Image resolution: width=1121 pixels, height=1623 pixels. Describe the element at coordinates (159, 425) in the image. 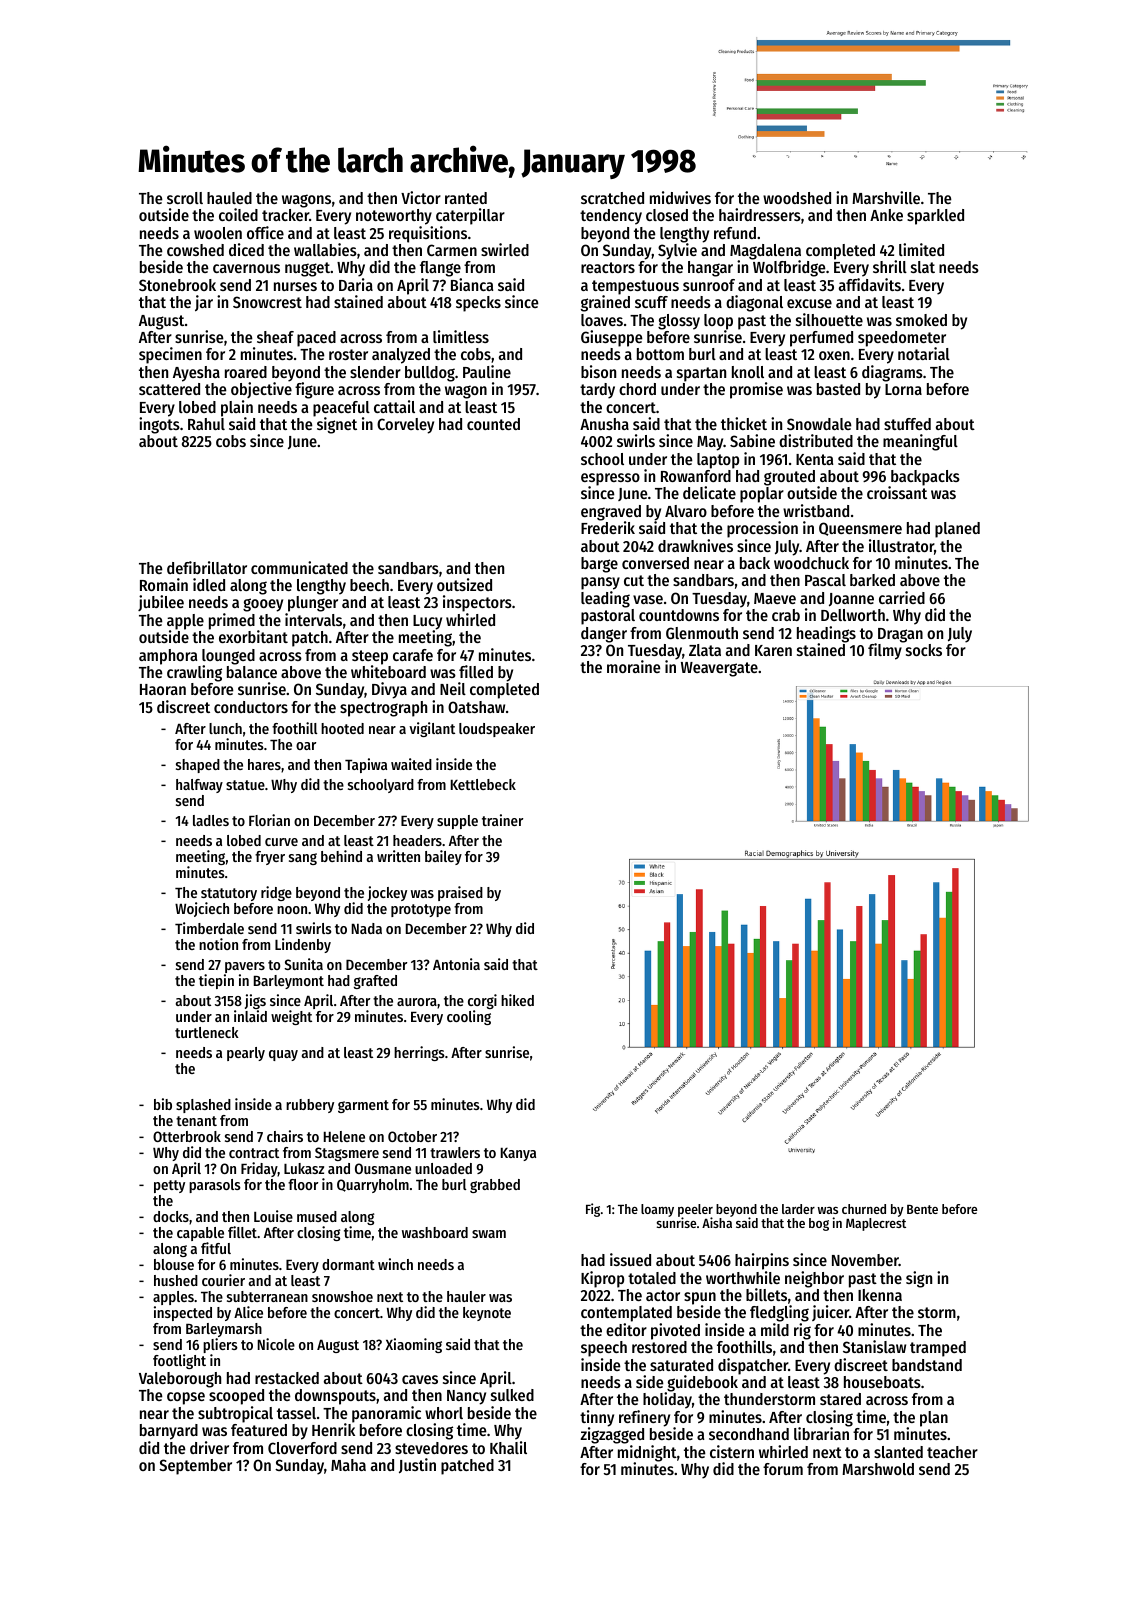

I see `ingots` at that location.
